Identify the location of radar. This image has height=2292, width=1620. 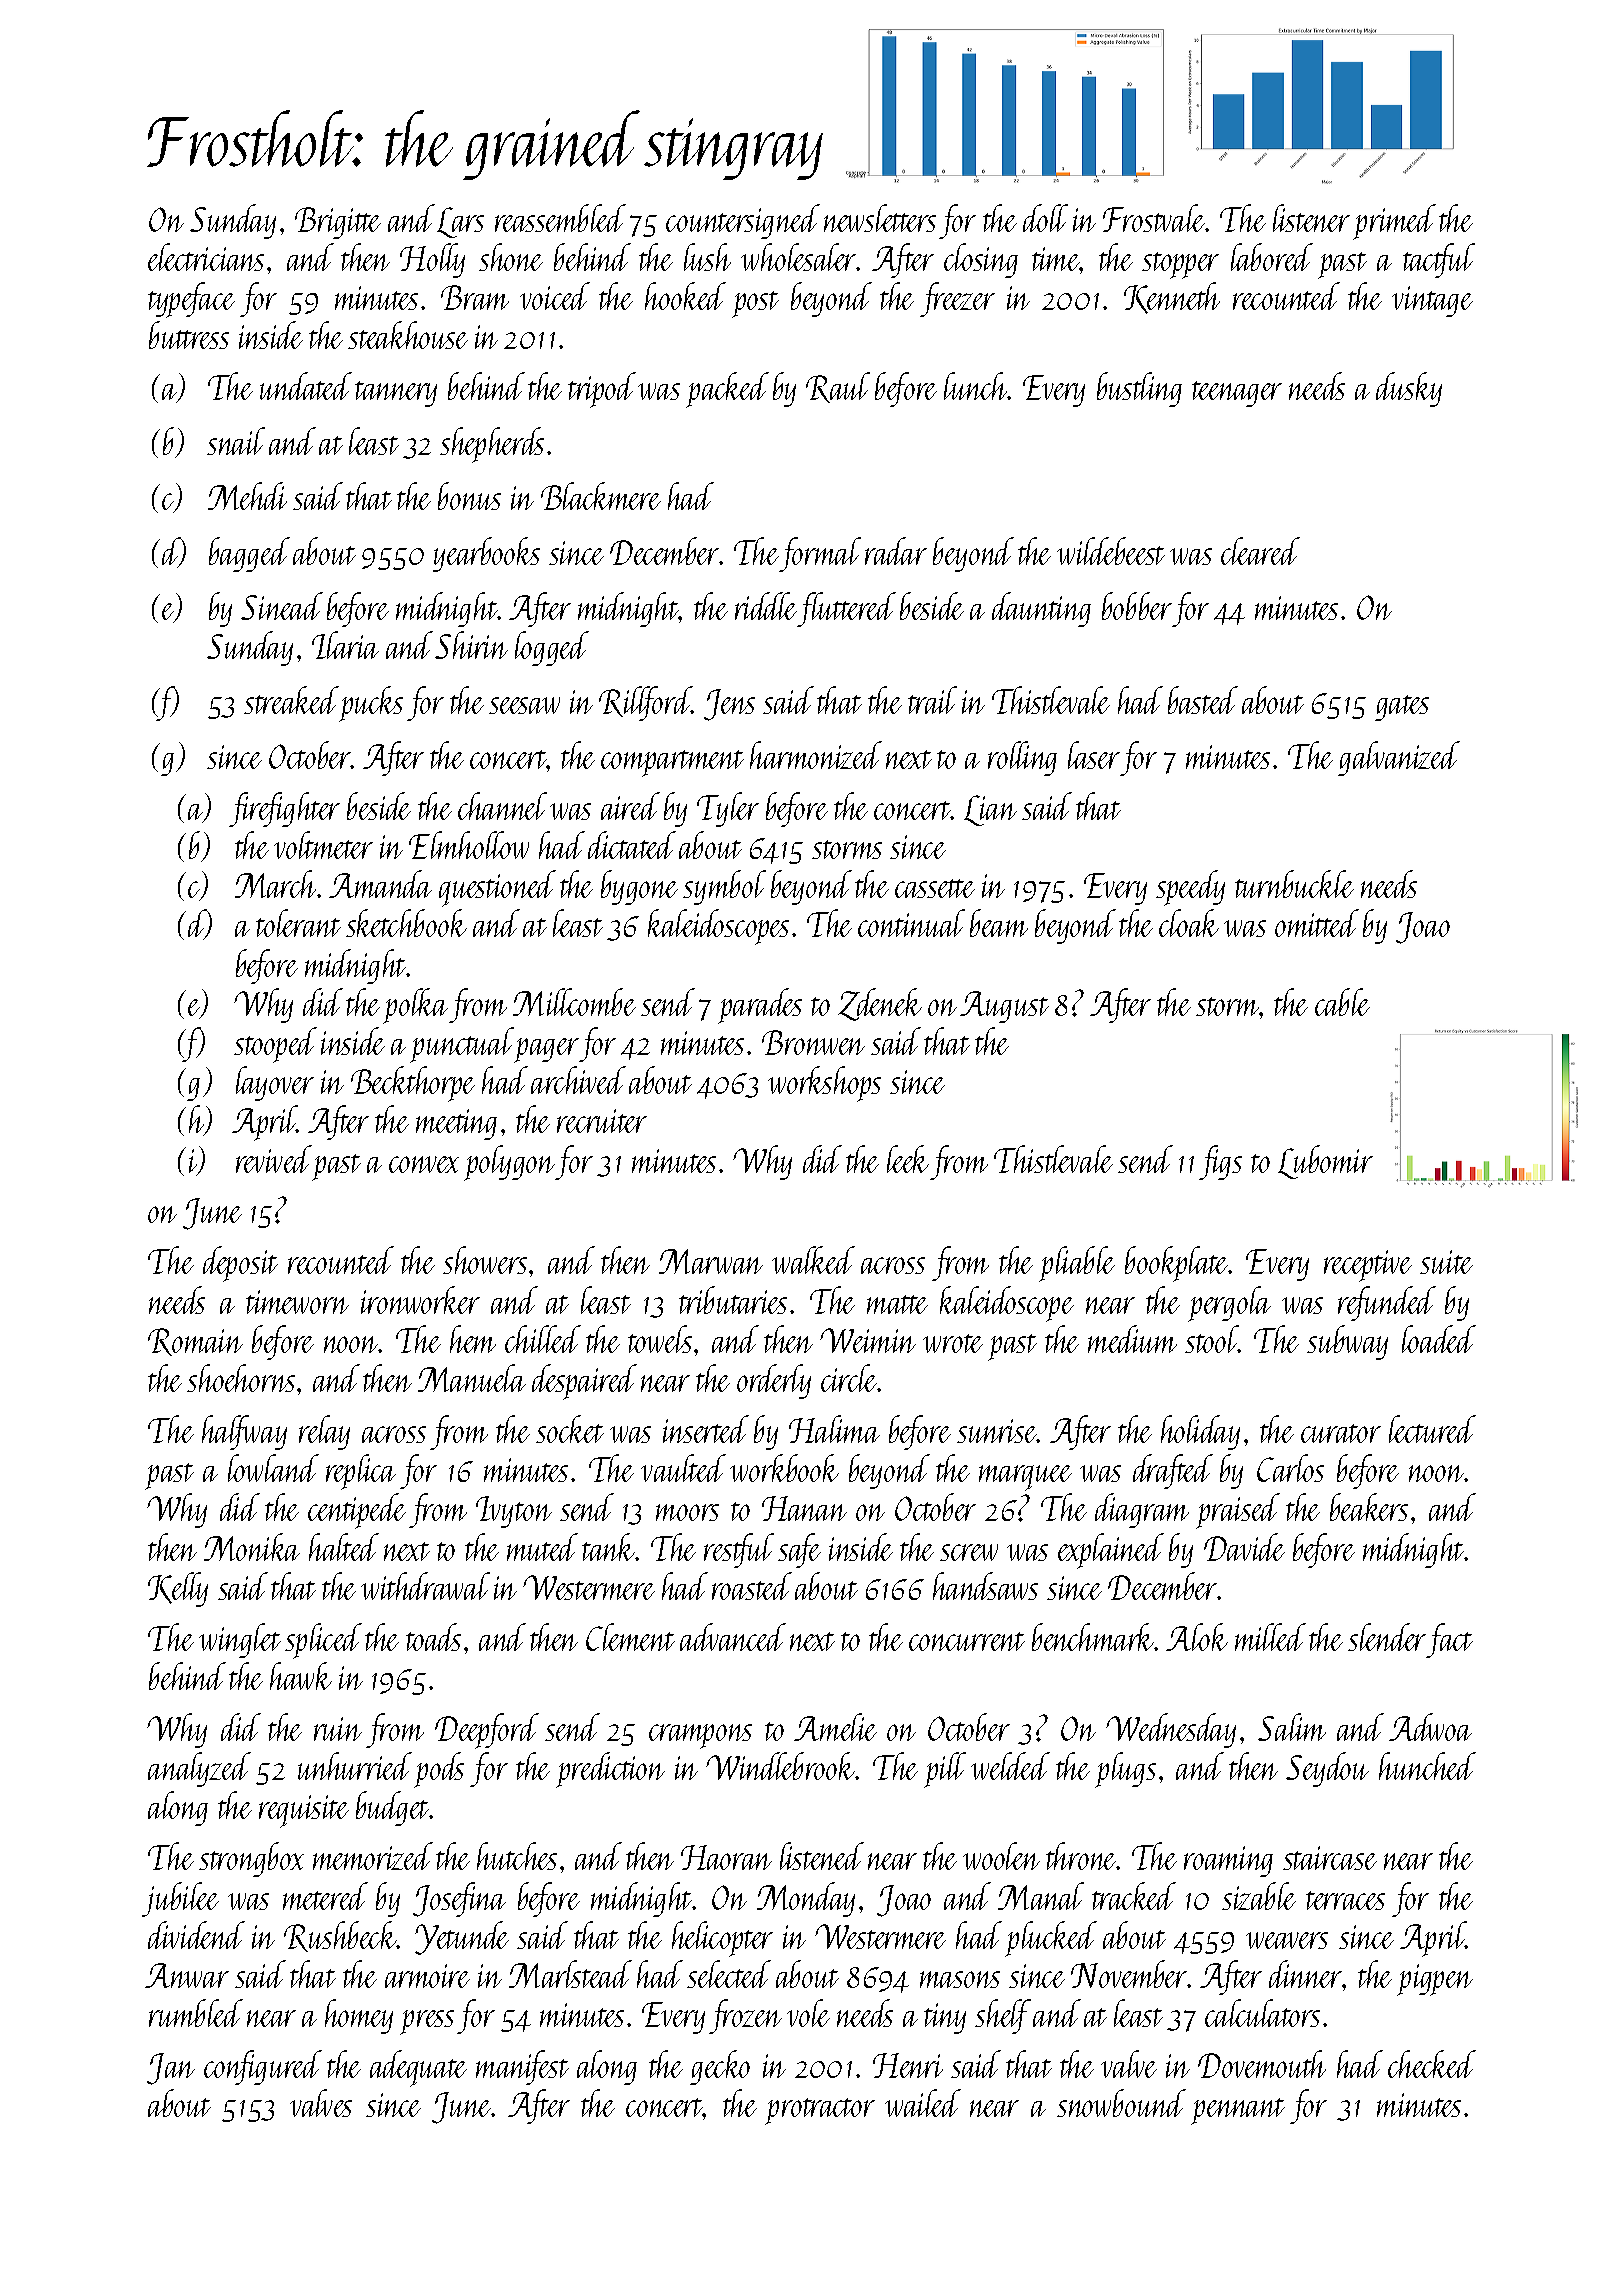
(896, 551).
